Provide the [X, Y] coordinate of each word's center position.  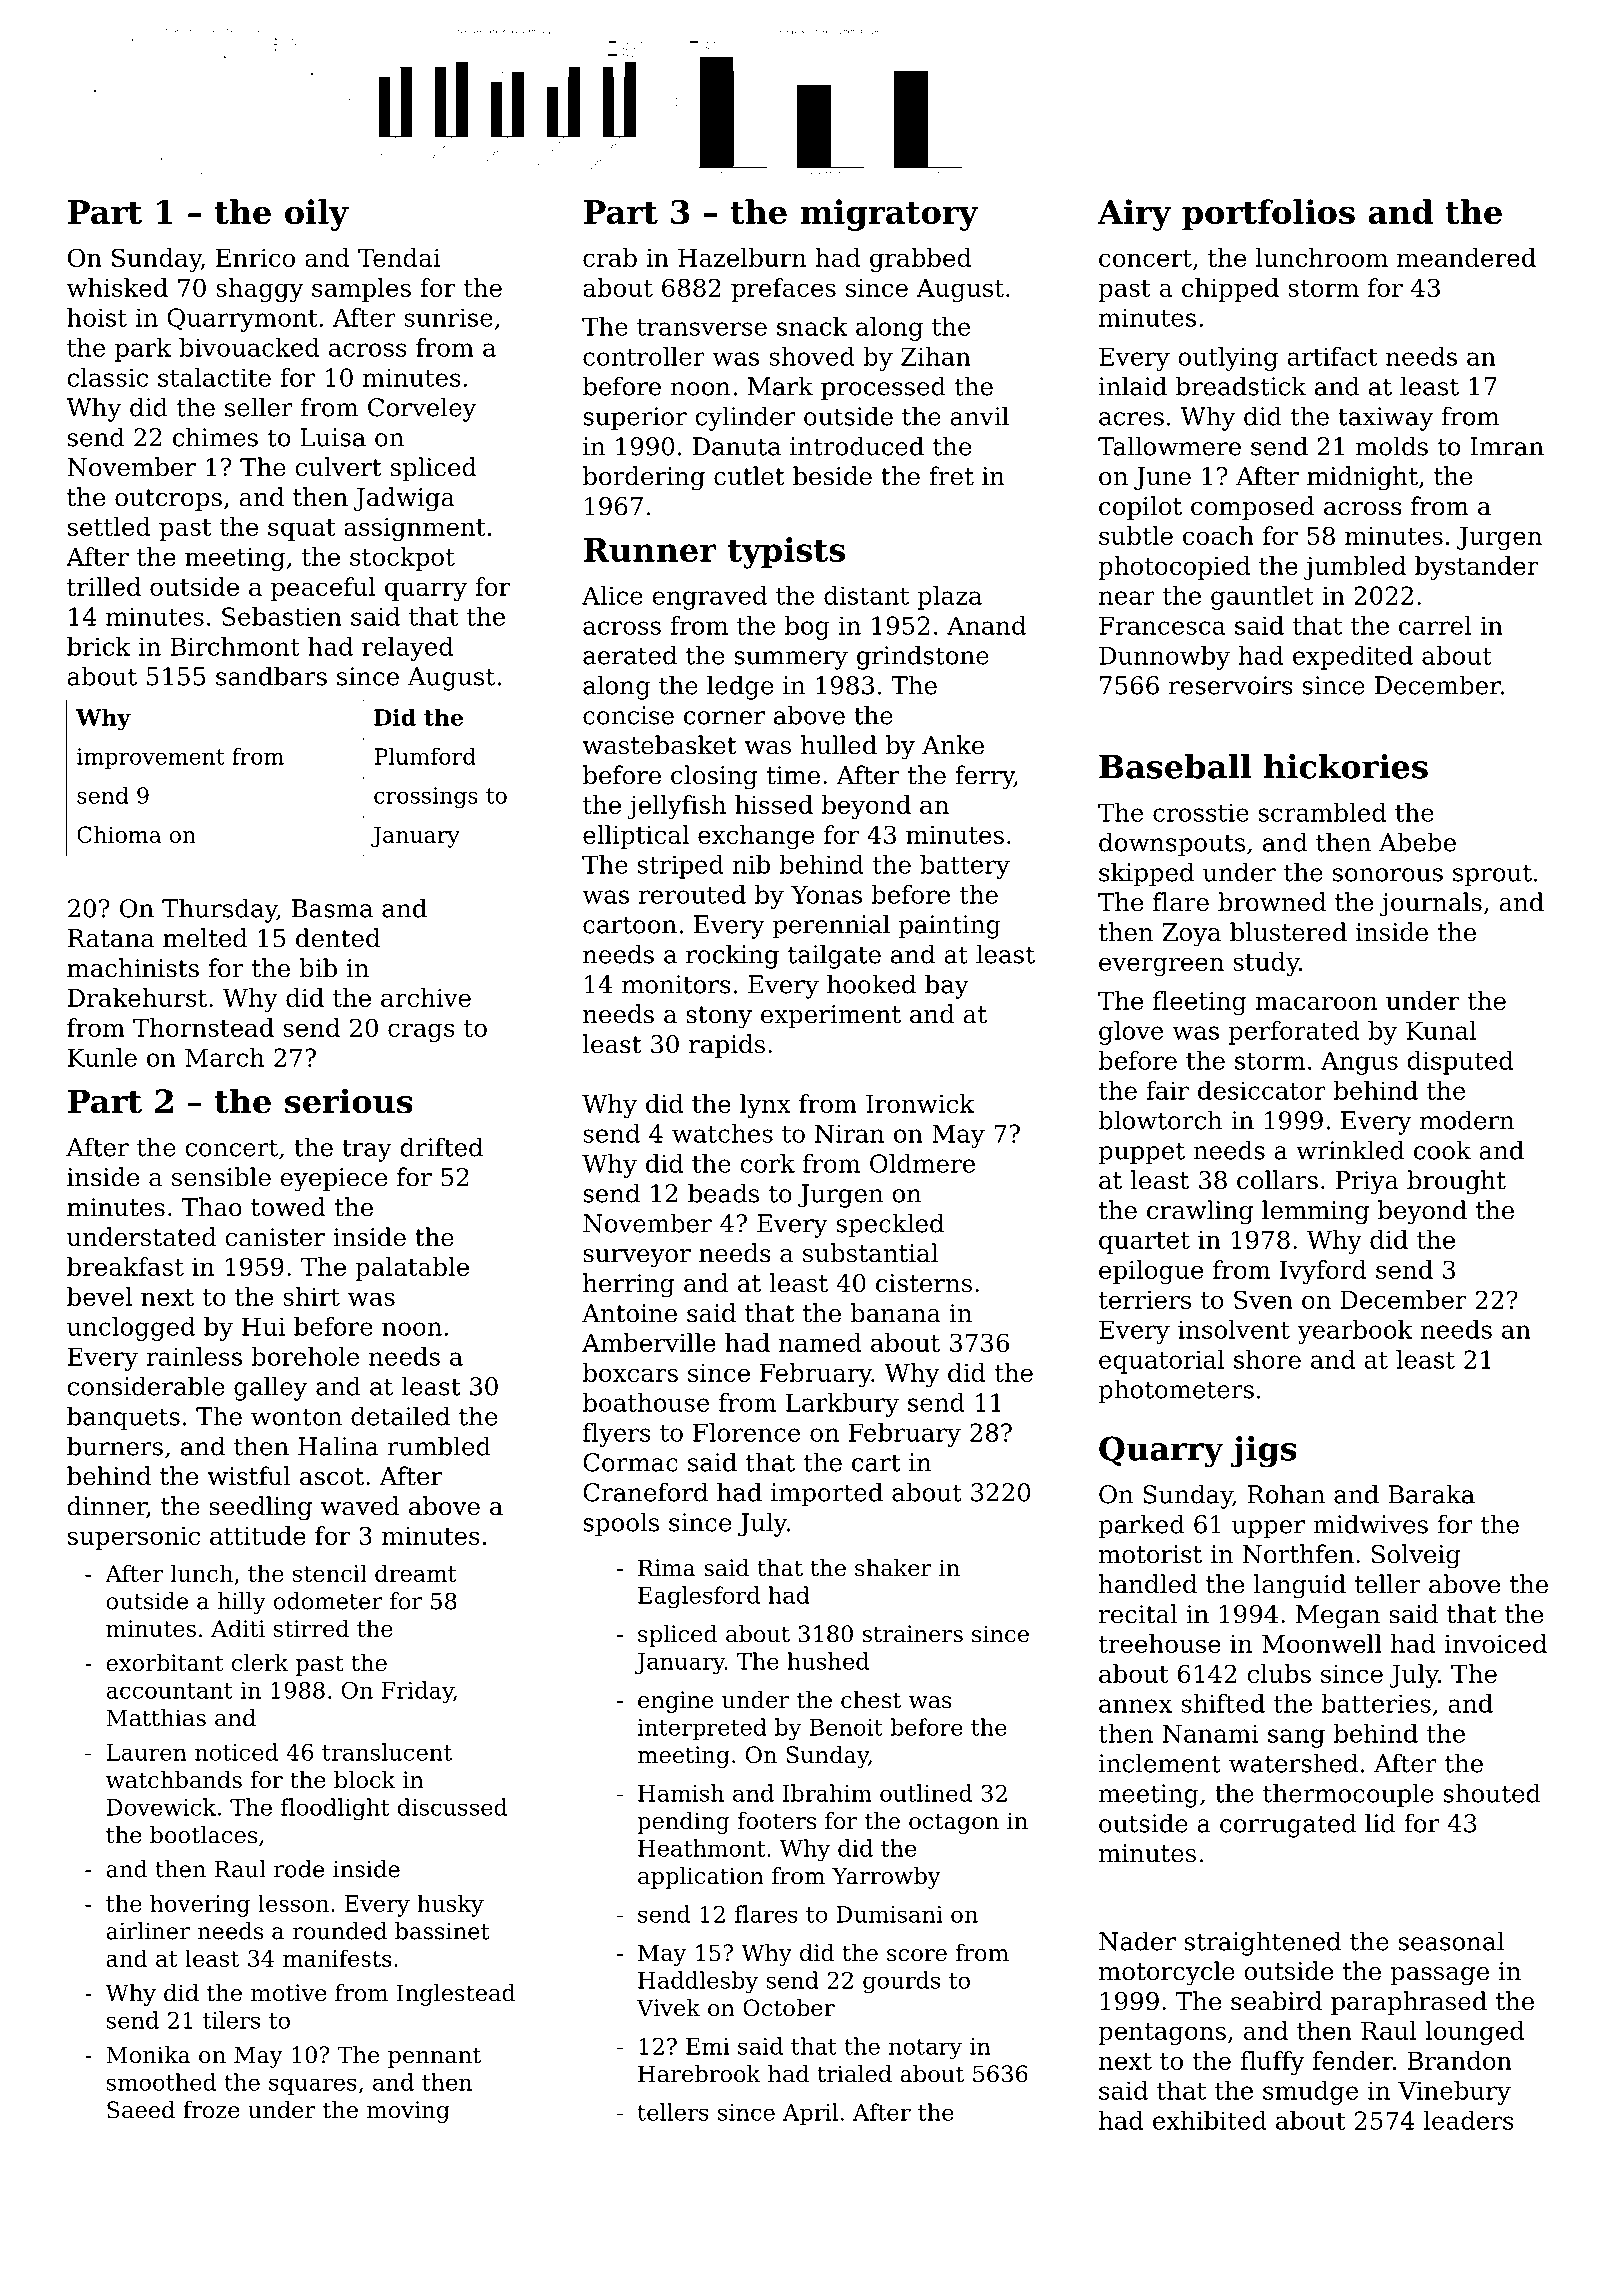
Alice [612, 595]
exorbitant [164, 1663]
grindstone [923, 657]
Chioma [119, 834]
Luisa [333, 437]
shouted [1491, 1793]
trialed [855, 2074]
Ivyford [1323, 1272]
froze [211, 2110]
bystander [1477, 568]
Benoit [846, 1727]
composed [1252, 508]
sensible [221, 1177]
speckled [890, 1225]
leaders [1469, 2120]
